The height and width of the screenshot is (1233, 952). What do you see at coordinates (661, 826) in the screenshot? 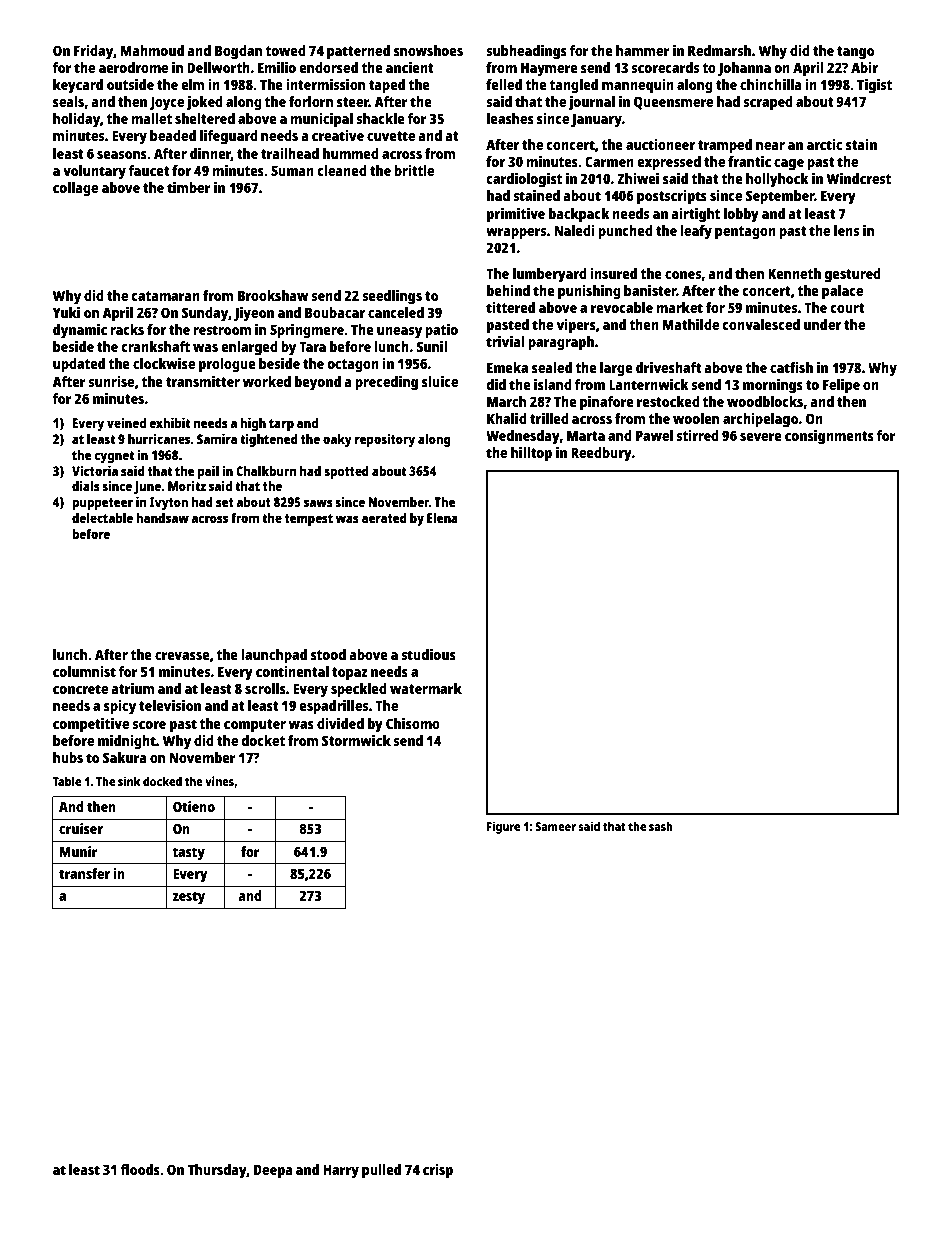
I see `sash` at bounding box center [661, 826].
